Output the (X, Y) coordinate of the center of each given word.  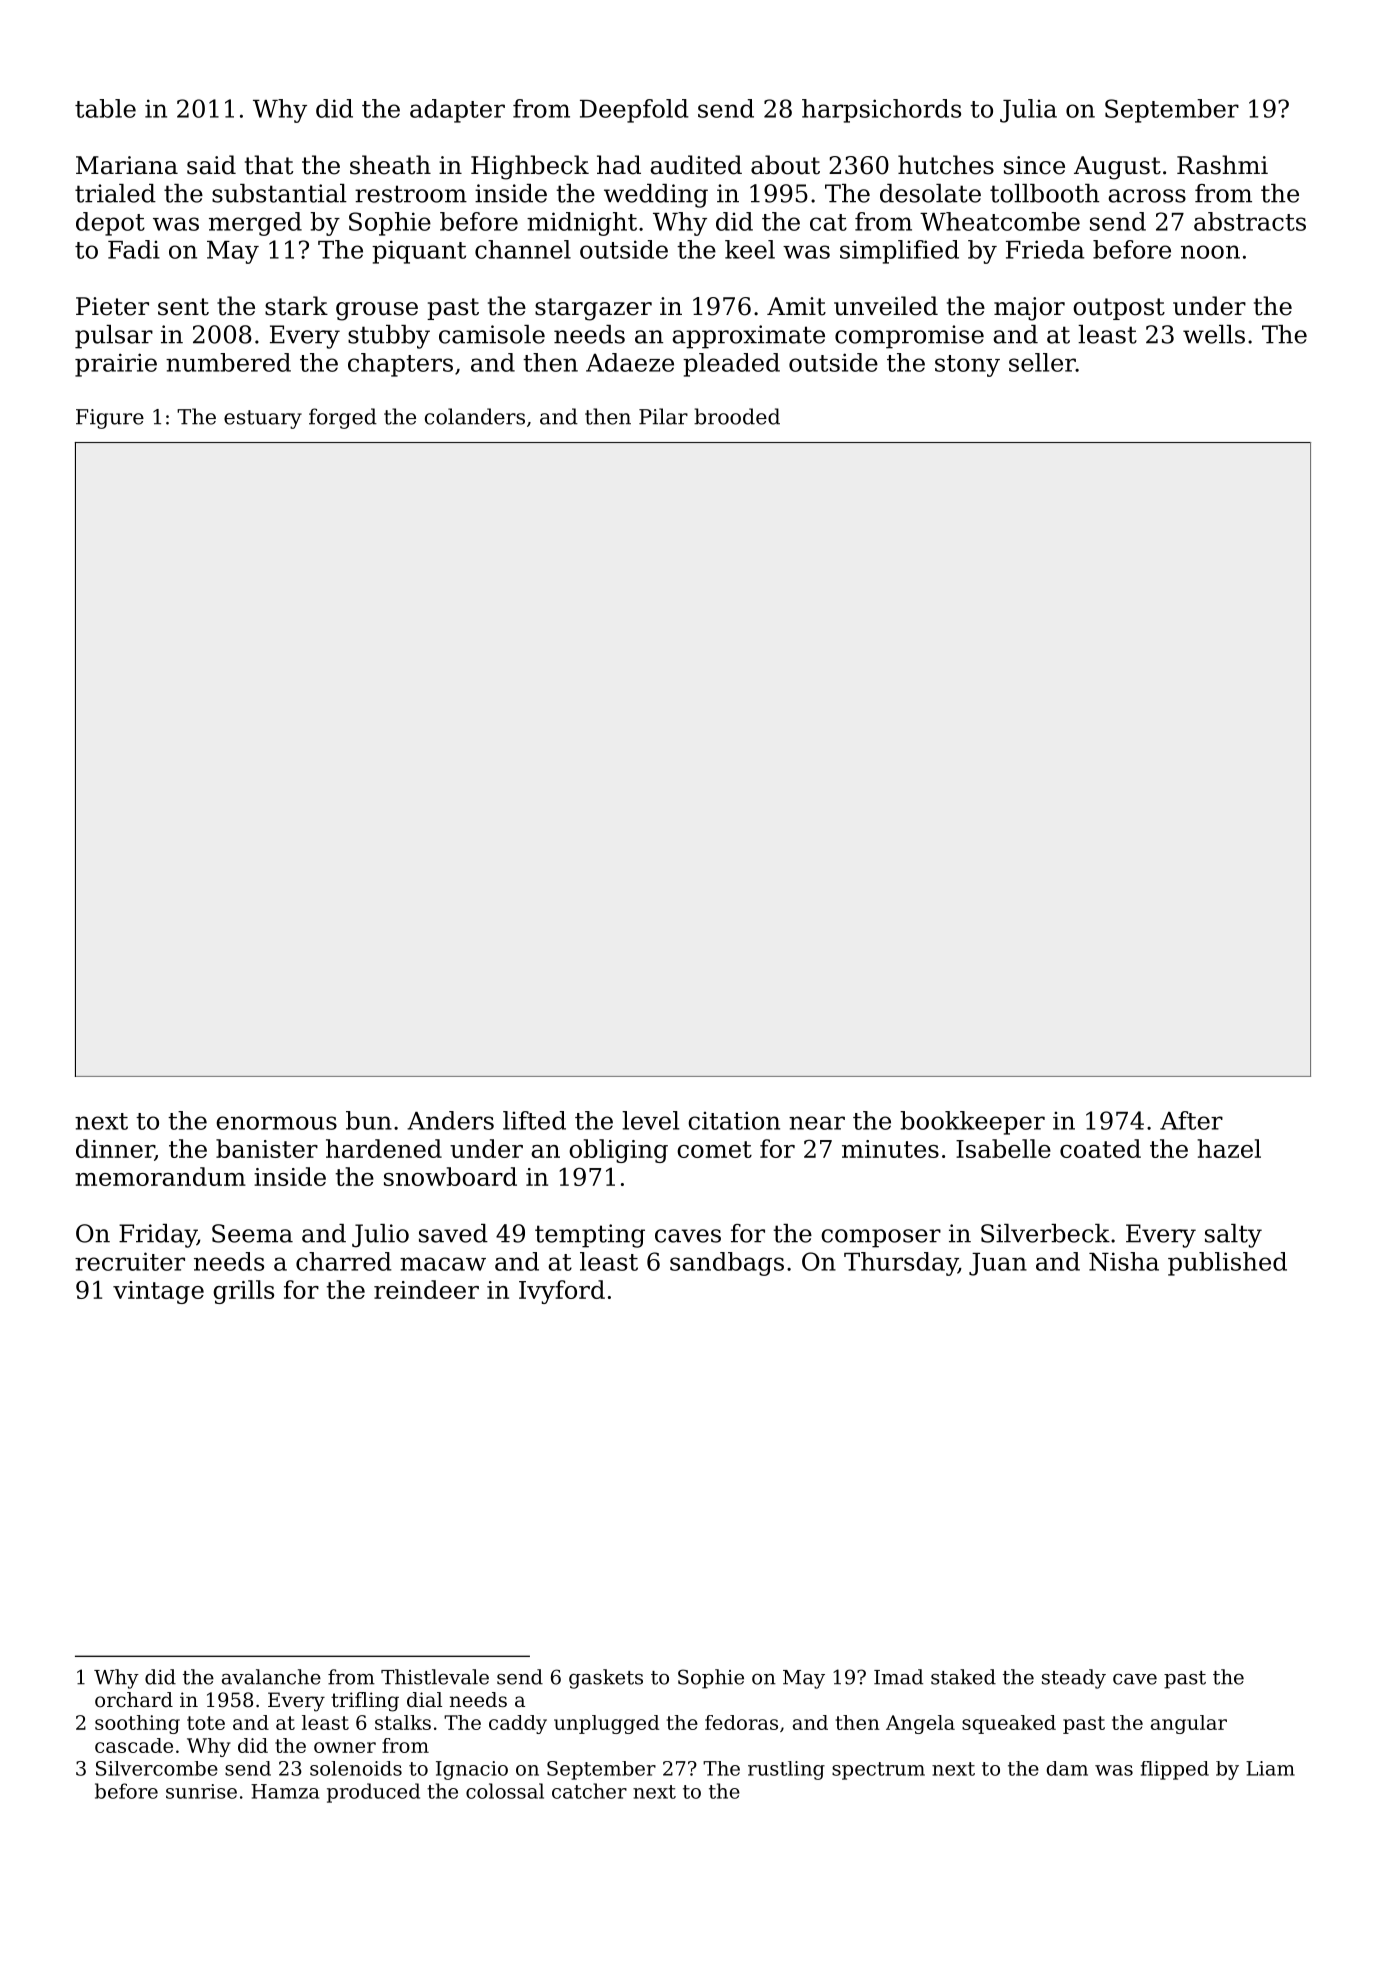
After (1191, 1120)
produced (373, 1793)
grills (243, 1292)
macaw (443, 1264)
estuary (263, 419)
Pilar (663, 416)
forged (343, 418)
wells (1214, 334)
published (1227, 1264)
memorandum (160, 1176)
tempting (590, 1236)
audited (696, 165)
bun (369, 1120)
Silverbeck (1045, 1233)
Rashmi (1222, 165)
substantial (279, 193)
